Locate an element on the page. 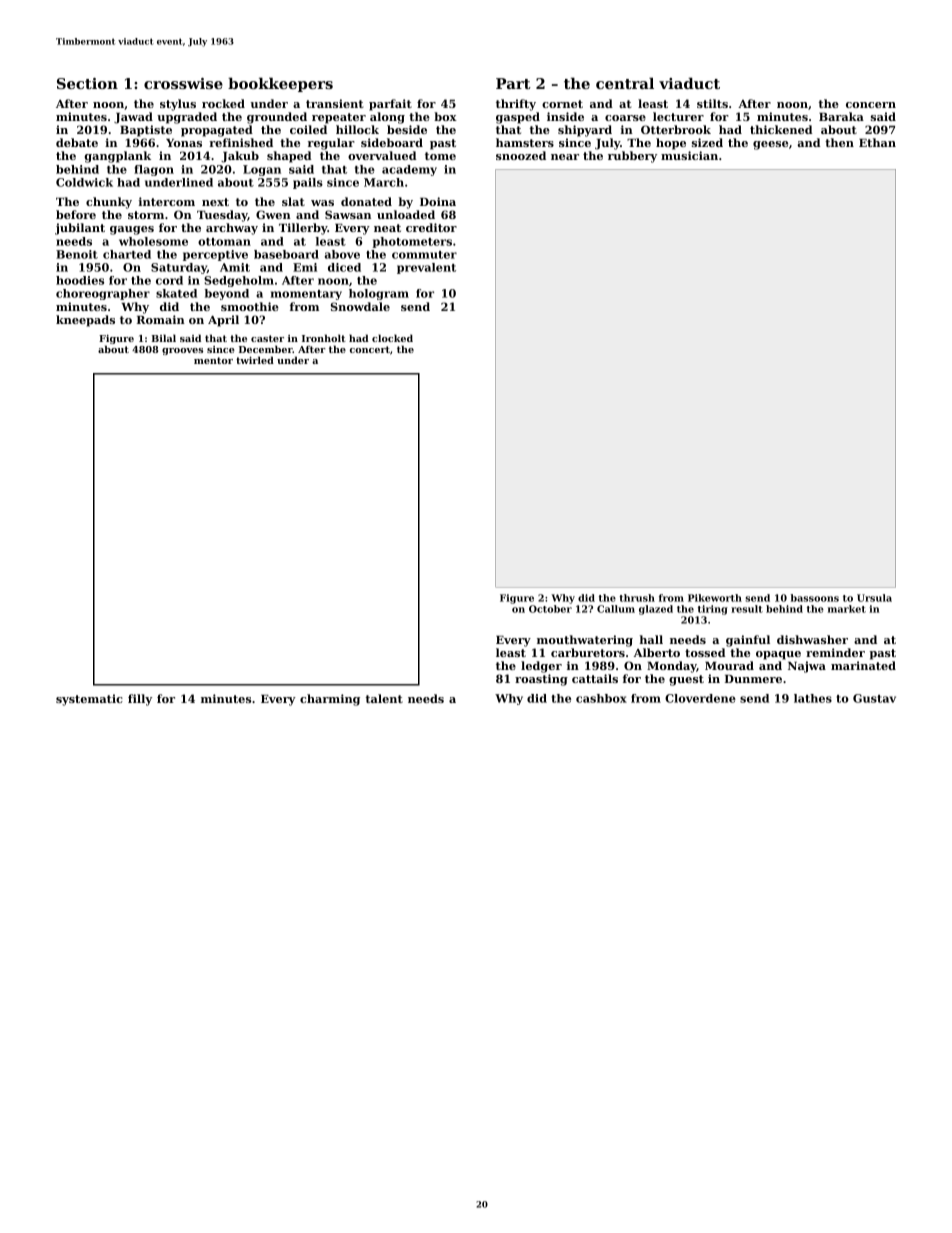 The image size is (952, 1233). crosswise is located at coordinates (183, 83).
